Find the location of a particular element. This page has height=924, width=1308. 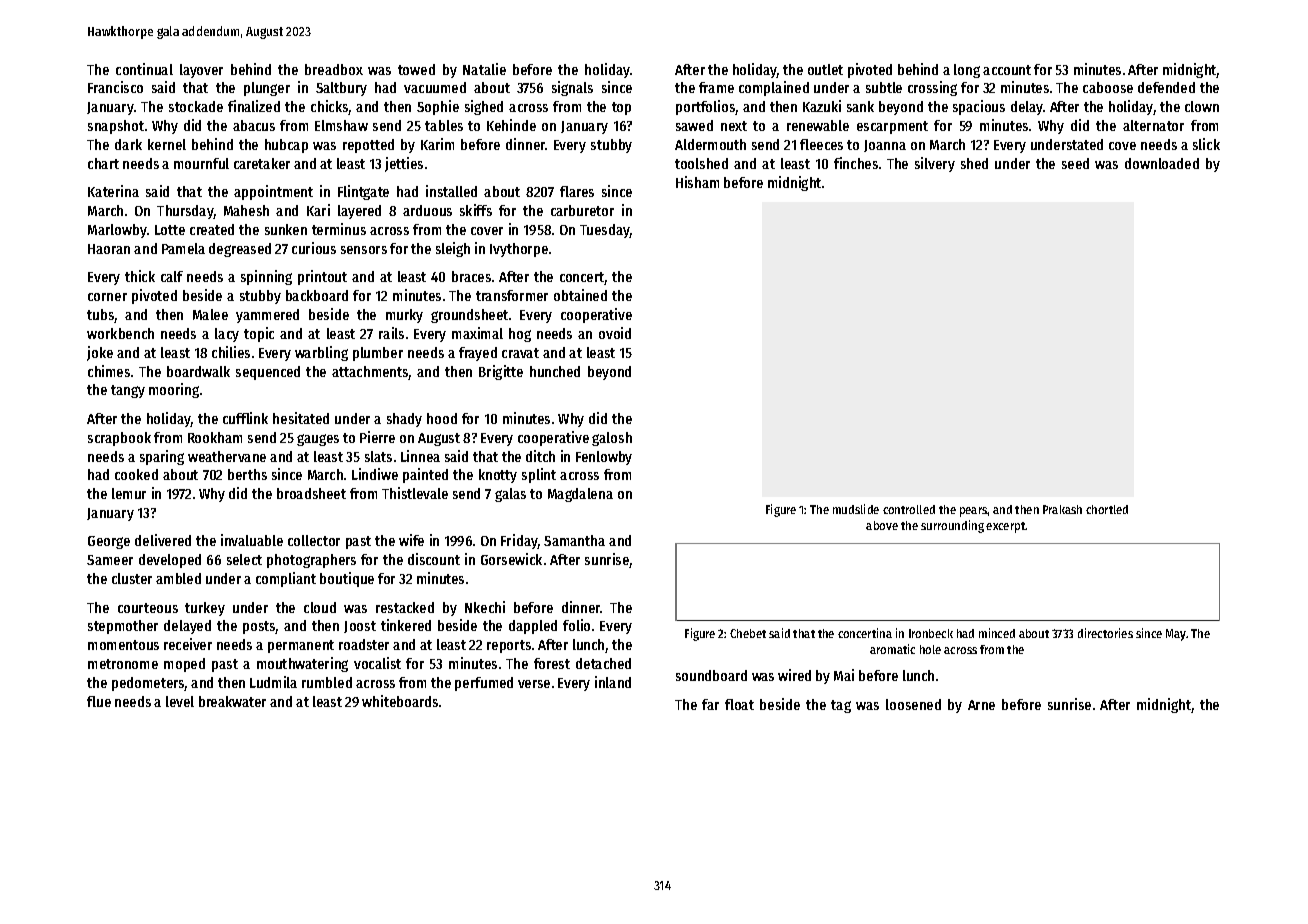

controlled is located at coordinates (909, 509).
